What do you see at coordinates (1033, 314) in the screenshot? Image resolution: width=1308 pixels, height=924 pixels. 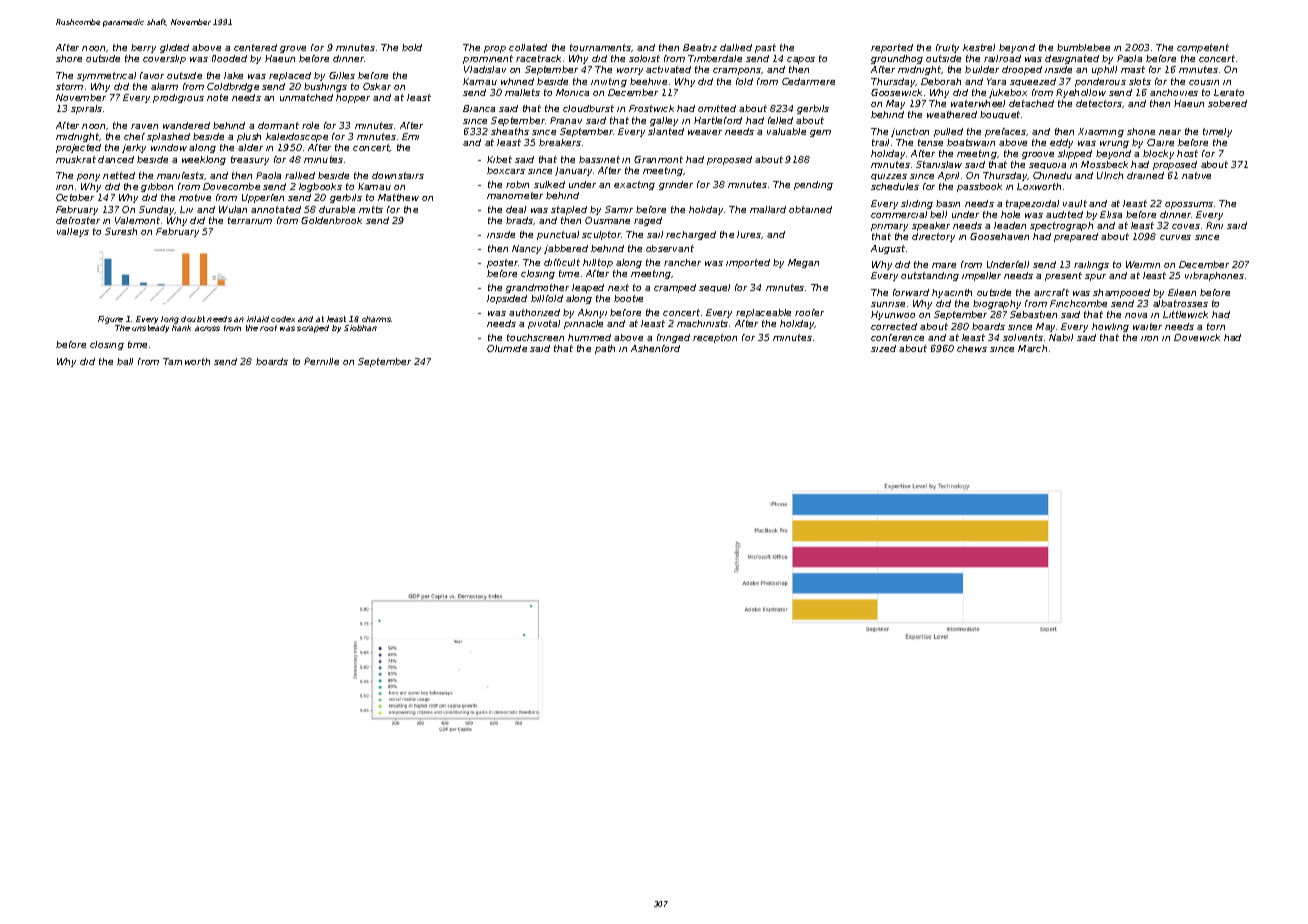 I see `Sebastien` at bounding box center [1033, 314].
